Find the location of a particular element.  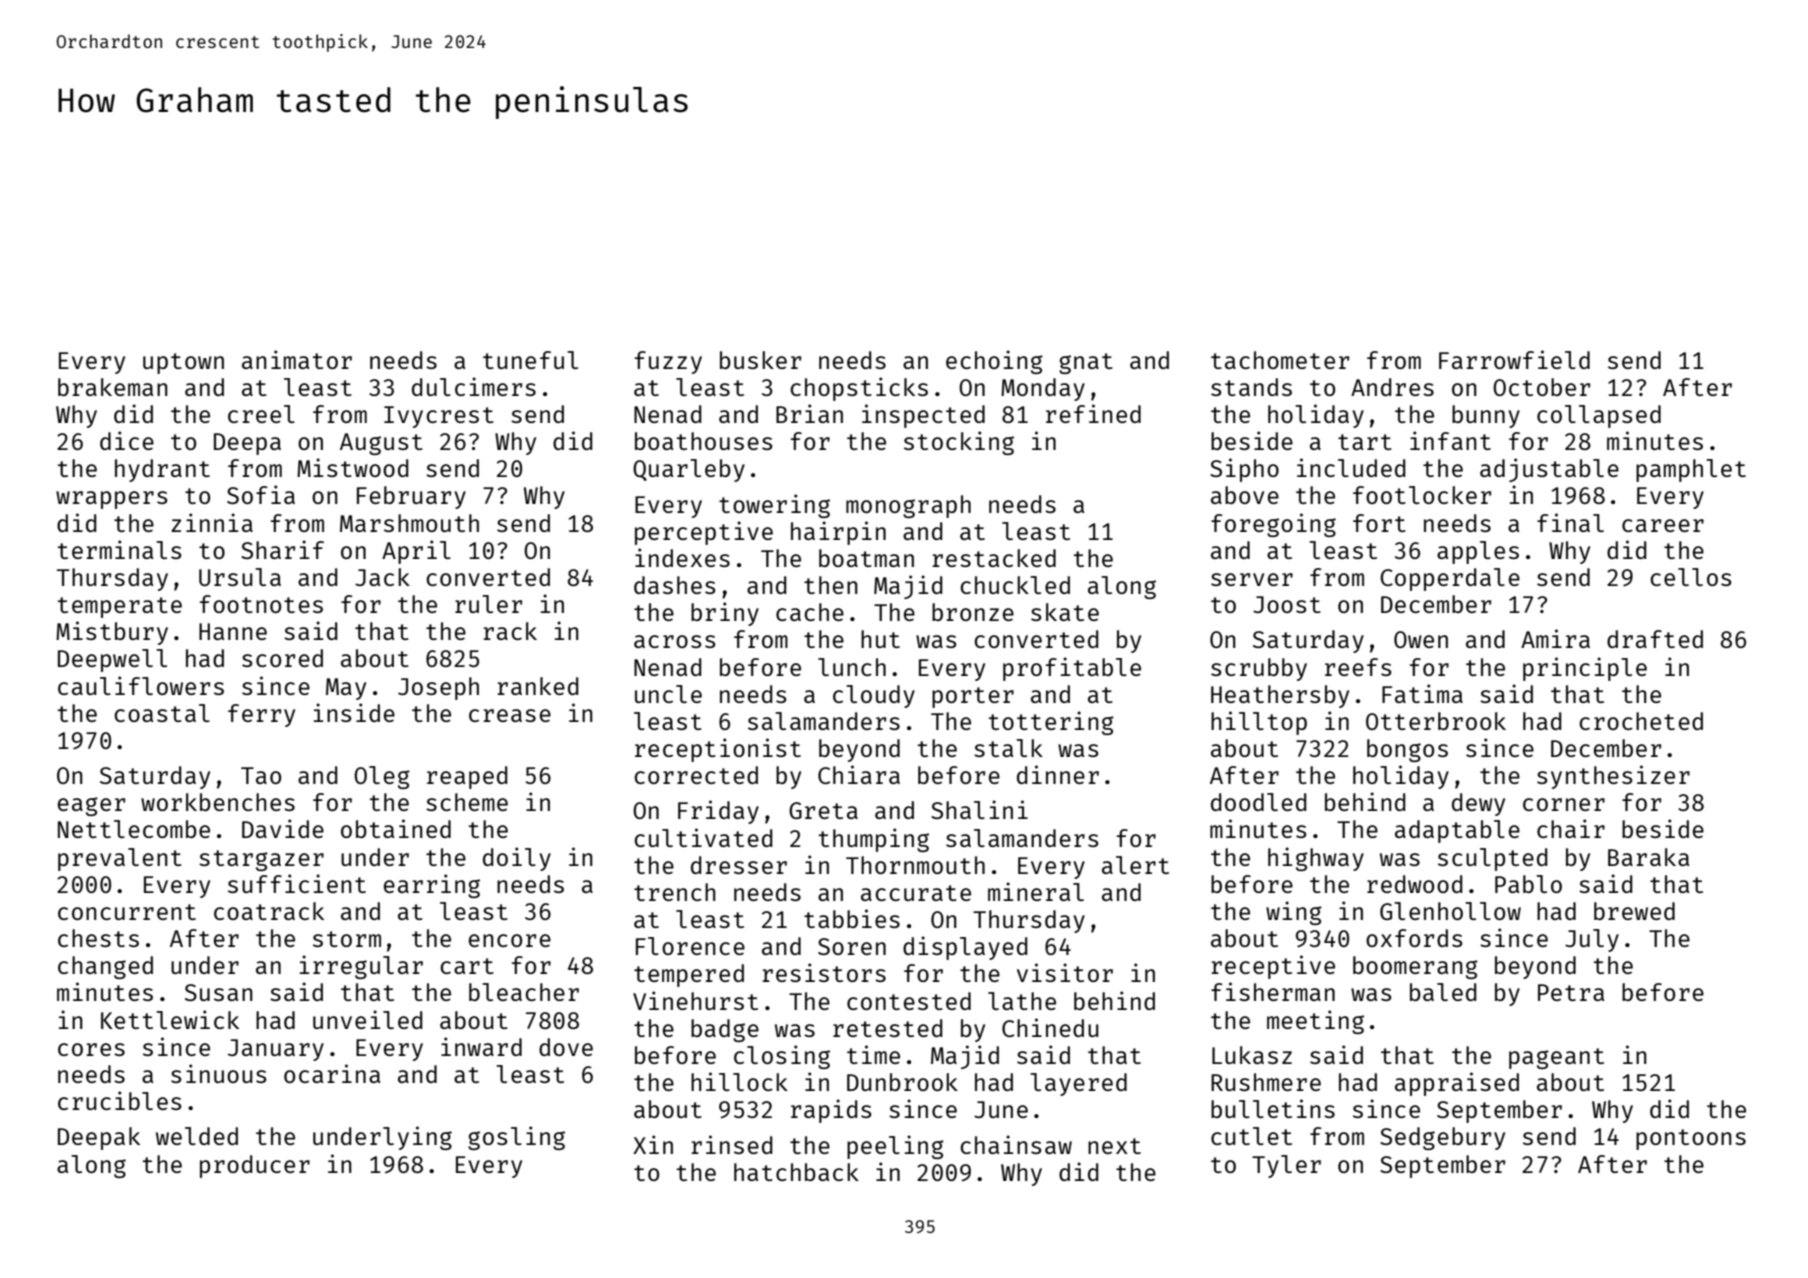

dice is located at coordinates (127, 440).
